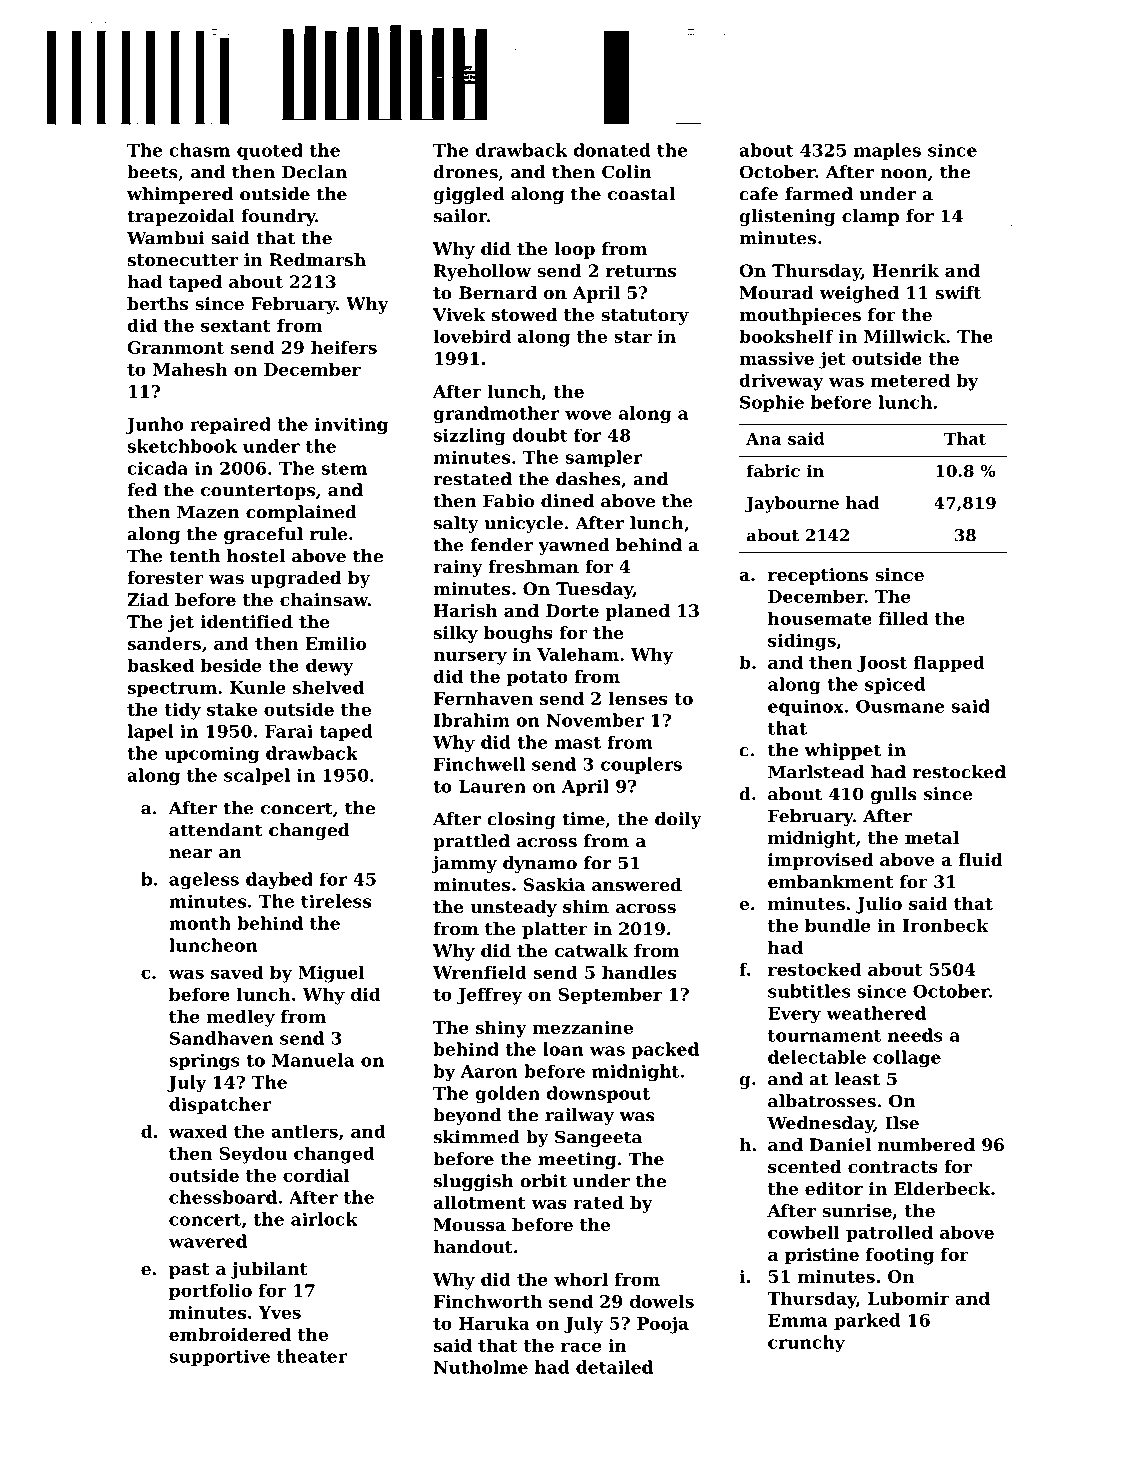  What do you see at coordinates (894, 795) in the document?
I see `gulls` at bounding box center [894, 795].
